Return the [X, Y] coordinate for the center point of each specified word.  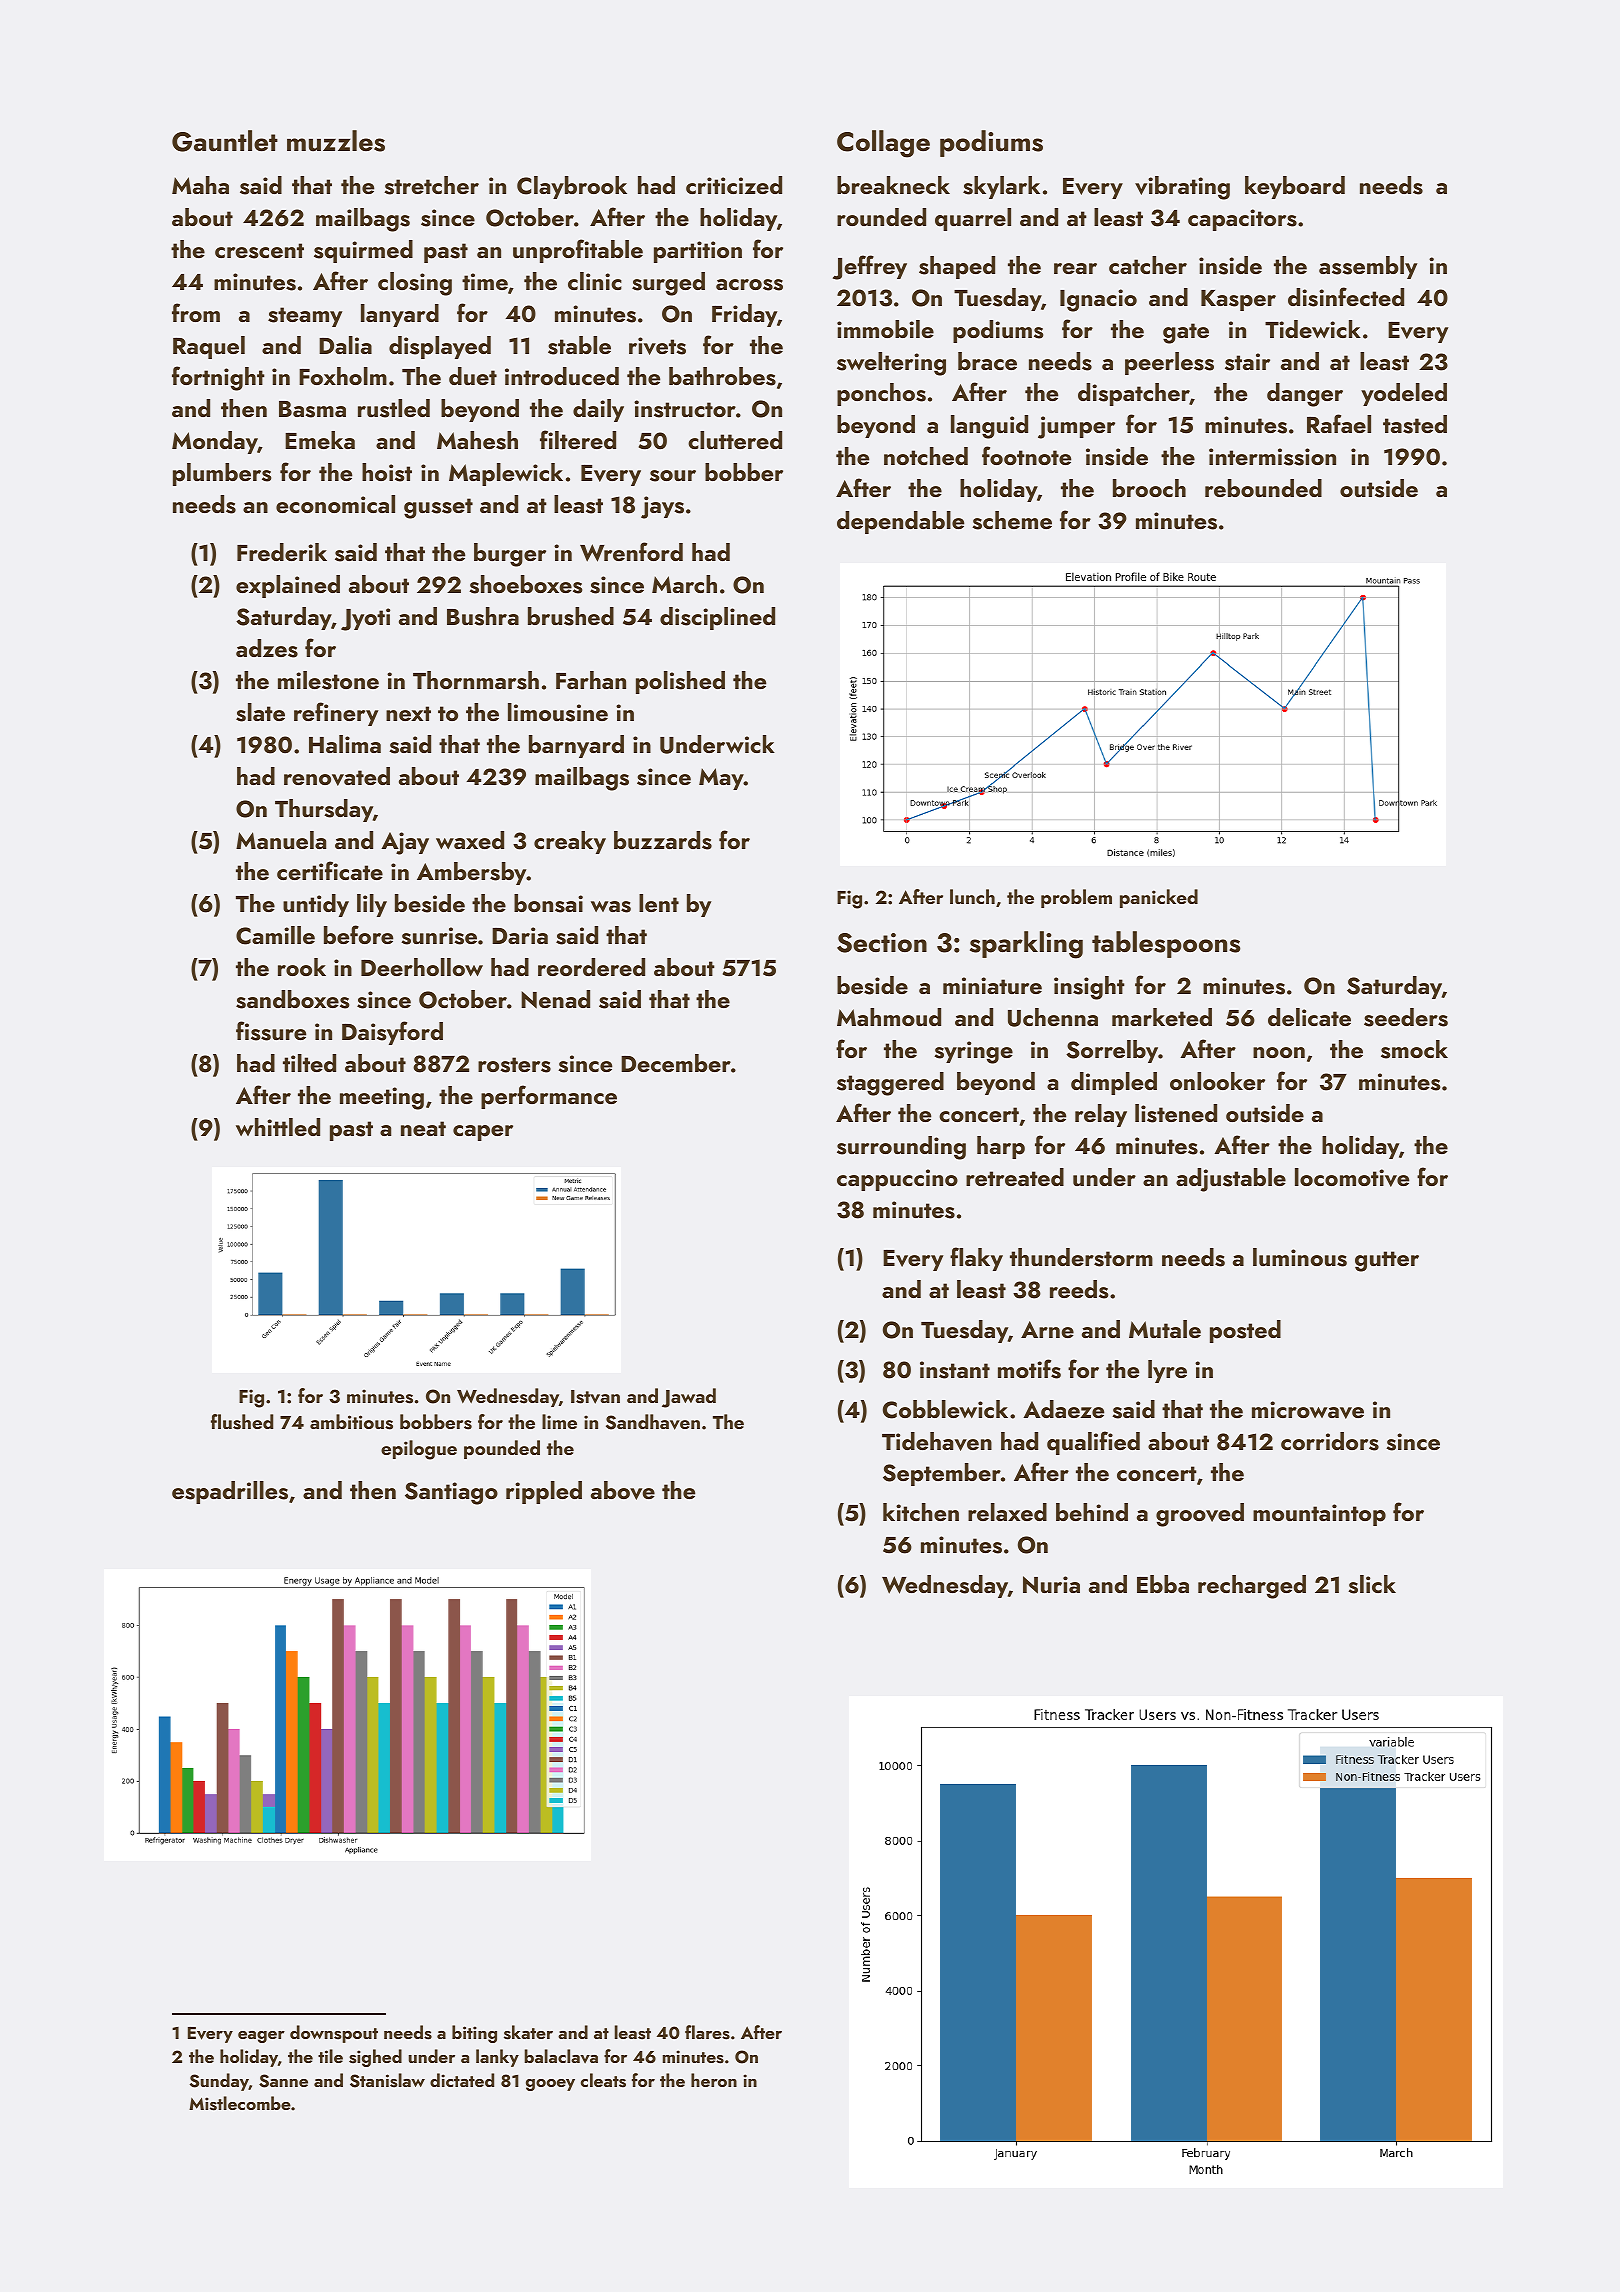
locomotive [1352, 1177]
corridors [1330, 1441]
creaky [570, 842]
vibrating [1182, 188]
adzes [267, 648]
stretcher [431, 185]
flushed [242, 1422]
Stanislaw [387, 2080]
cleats [603, 2080]
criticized [734, 185]
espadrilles [230, 1492]
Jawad [689, 1398]
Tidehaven [937, 1441]
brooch [1149, 488]
